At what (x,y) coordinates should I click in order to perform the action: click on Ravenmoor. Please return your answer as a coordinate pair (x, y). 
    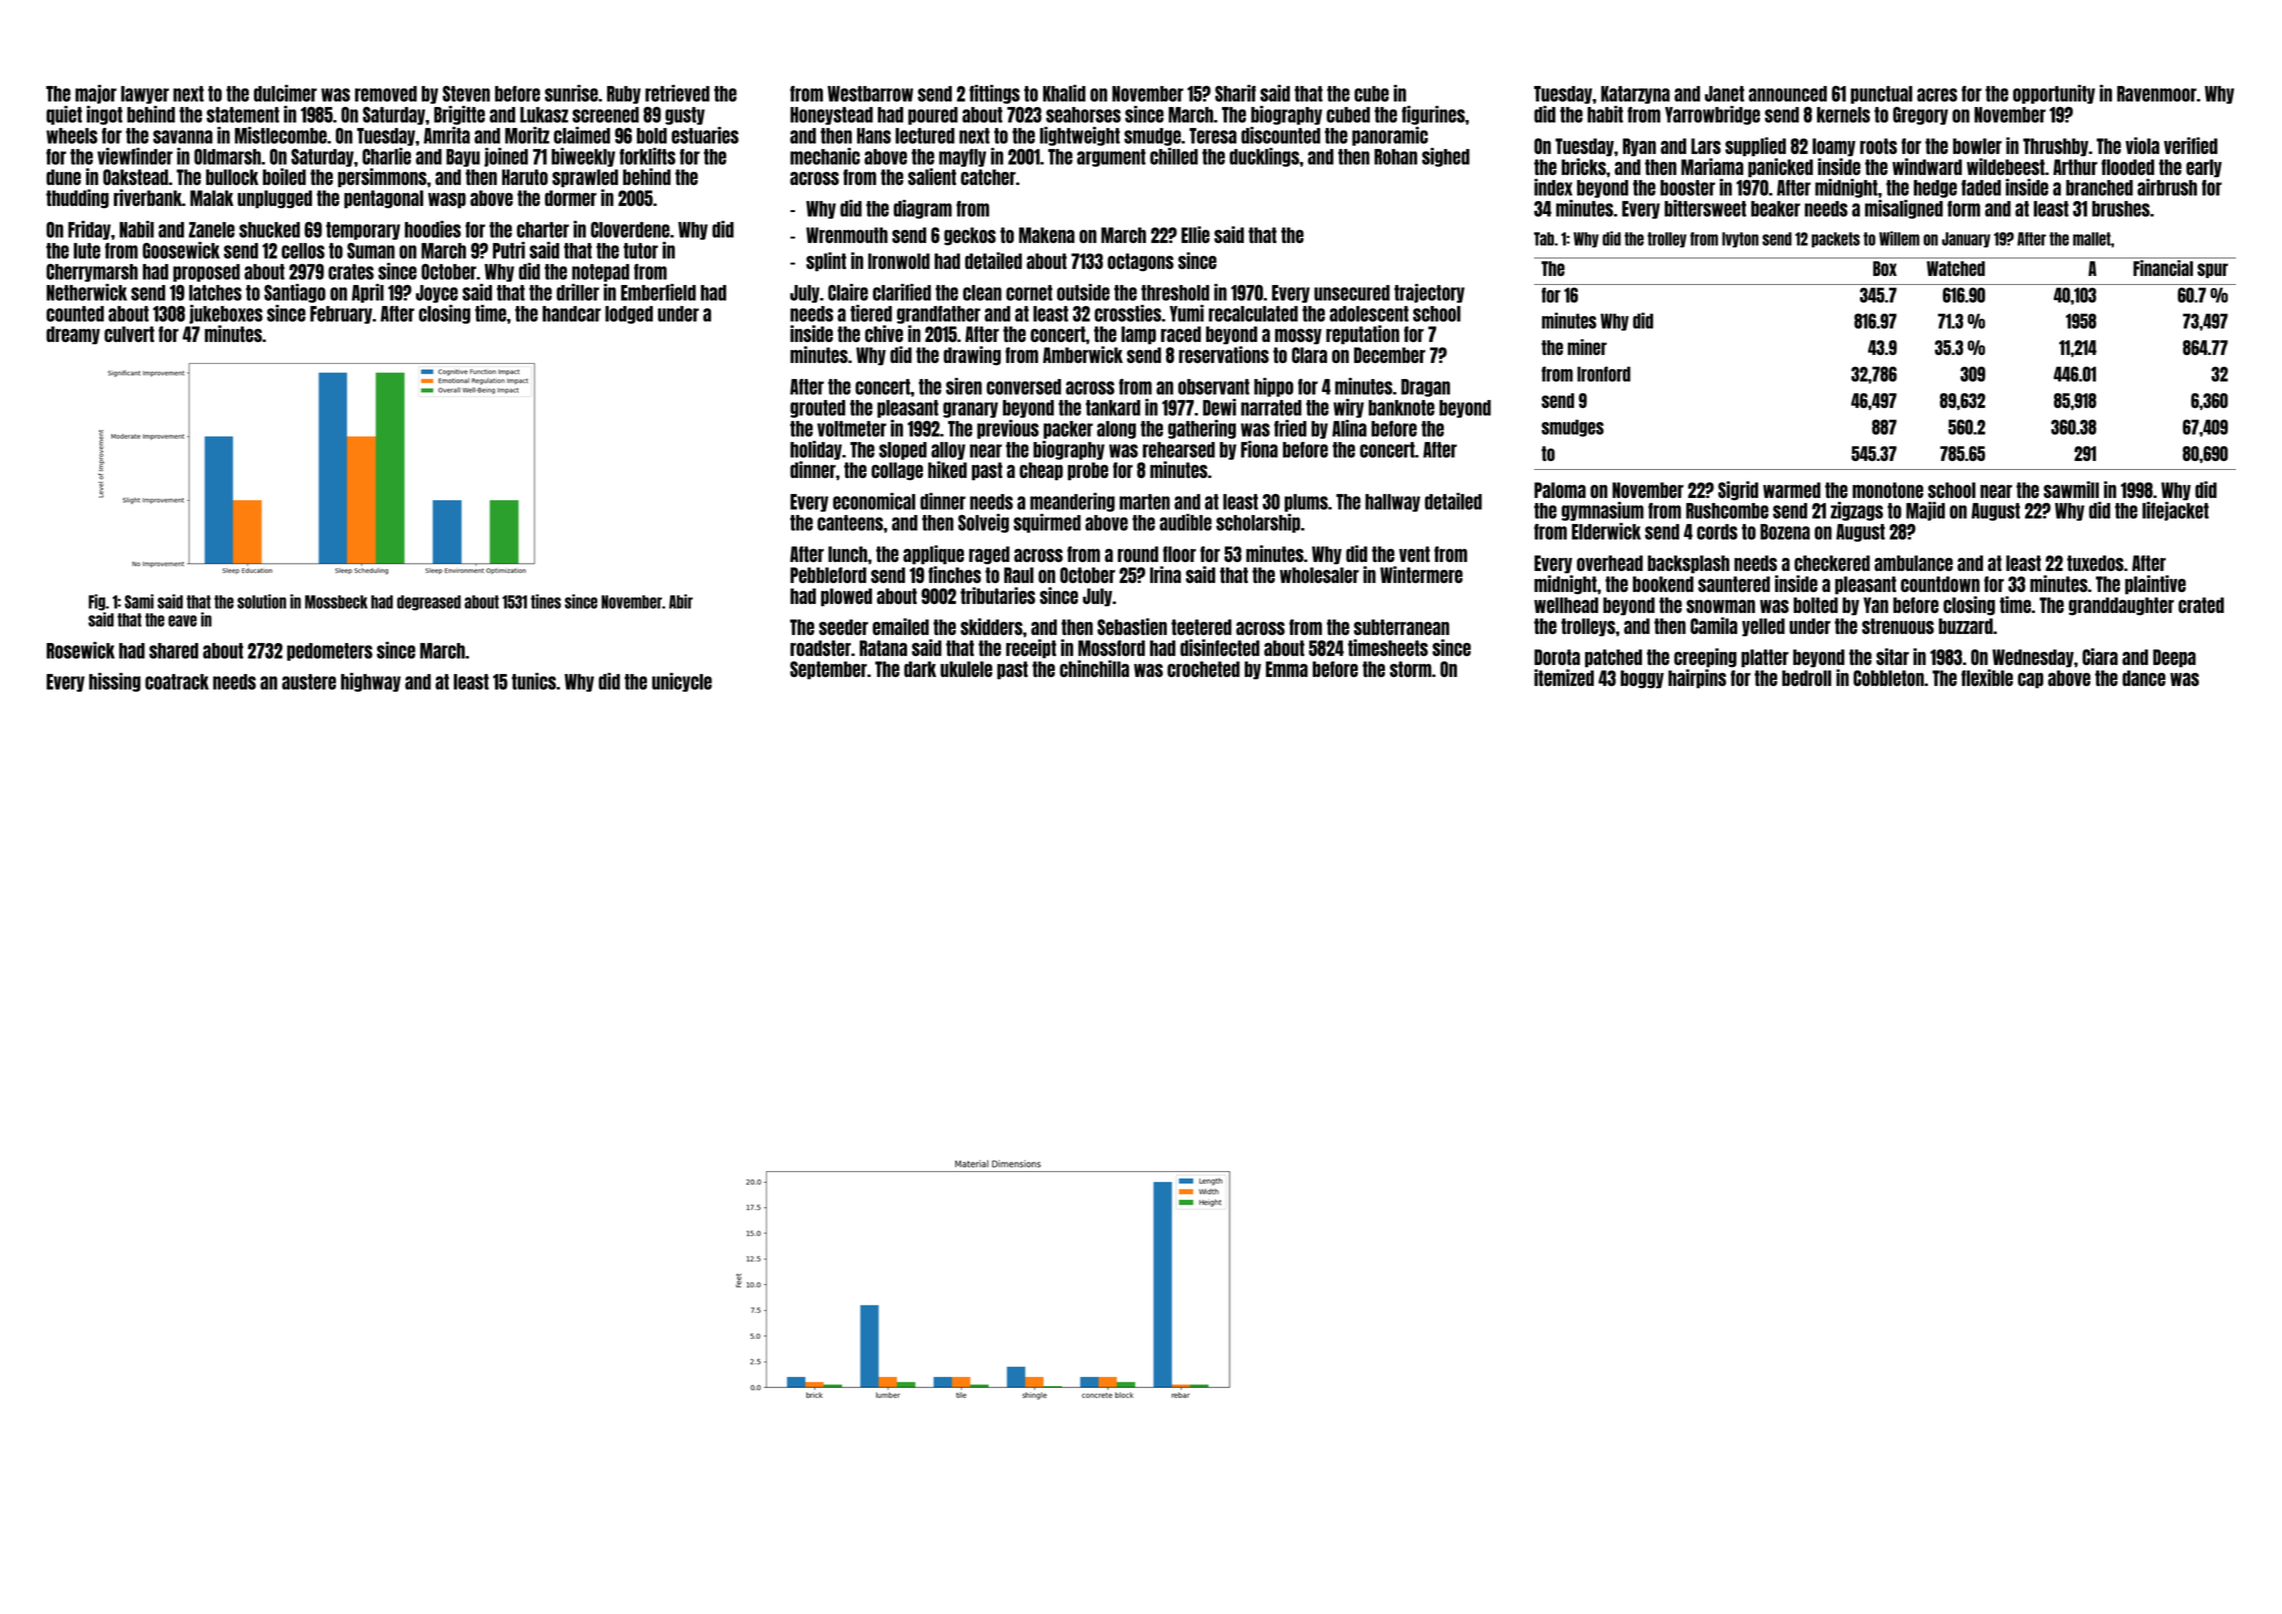
    Looking at the image, I should click on (2157, 94).
